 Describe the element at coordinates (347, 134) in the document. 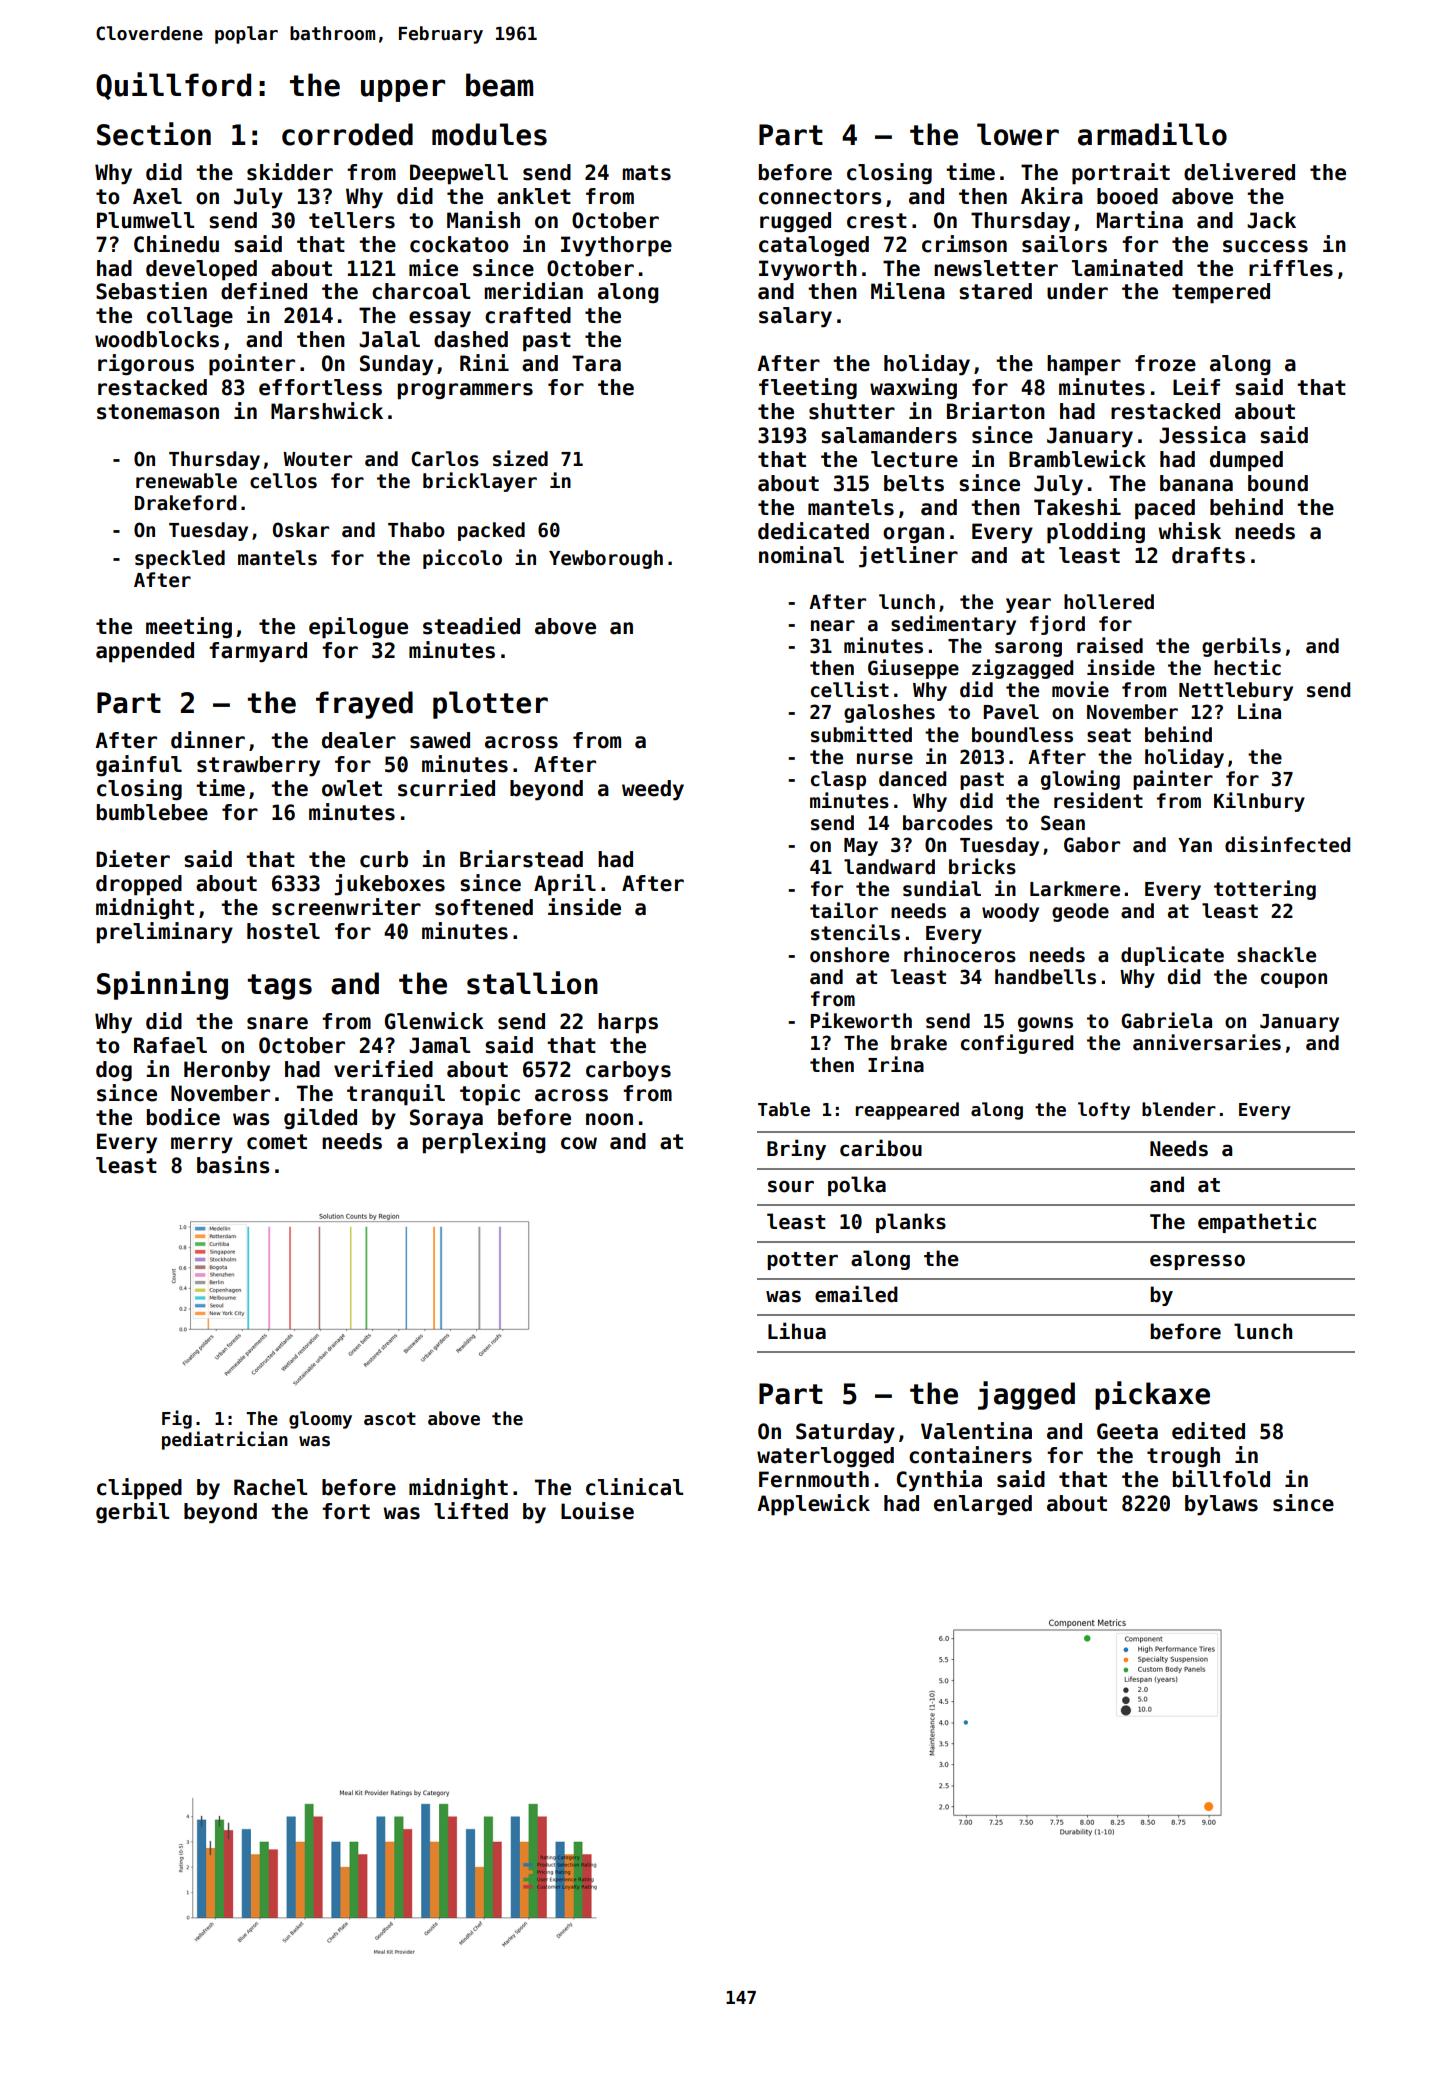

I see `corroded` at that location.
